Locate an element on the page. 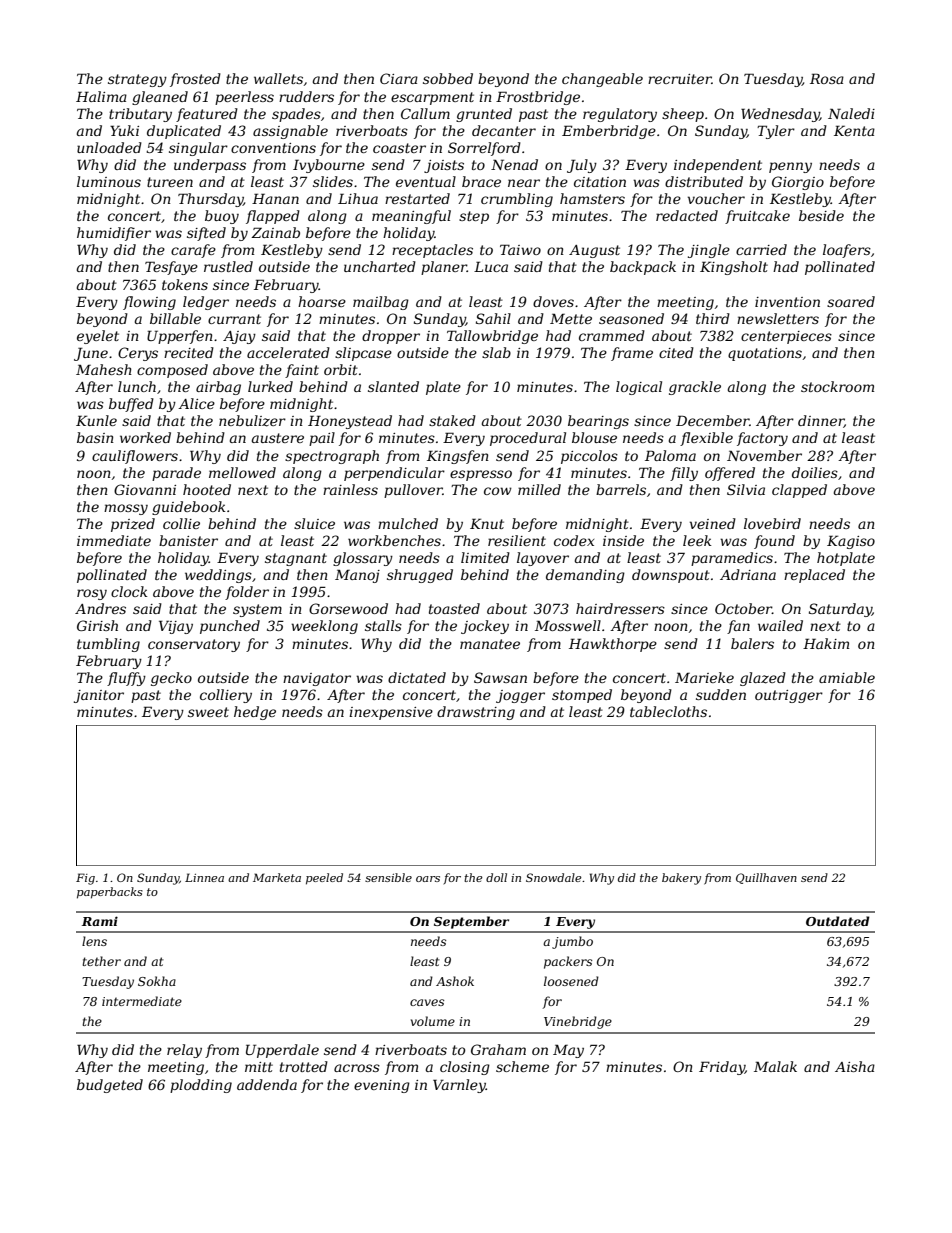  scheme is located at coordinates (522, 1066).
